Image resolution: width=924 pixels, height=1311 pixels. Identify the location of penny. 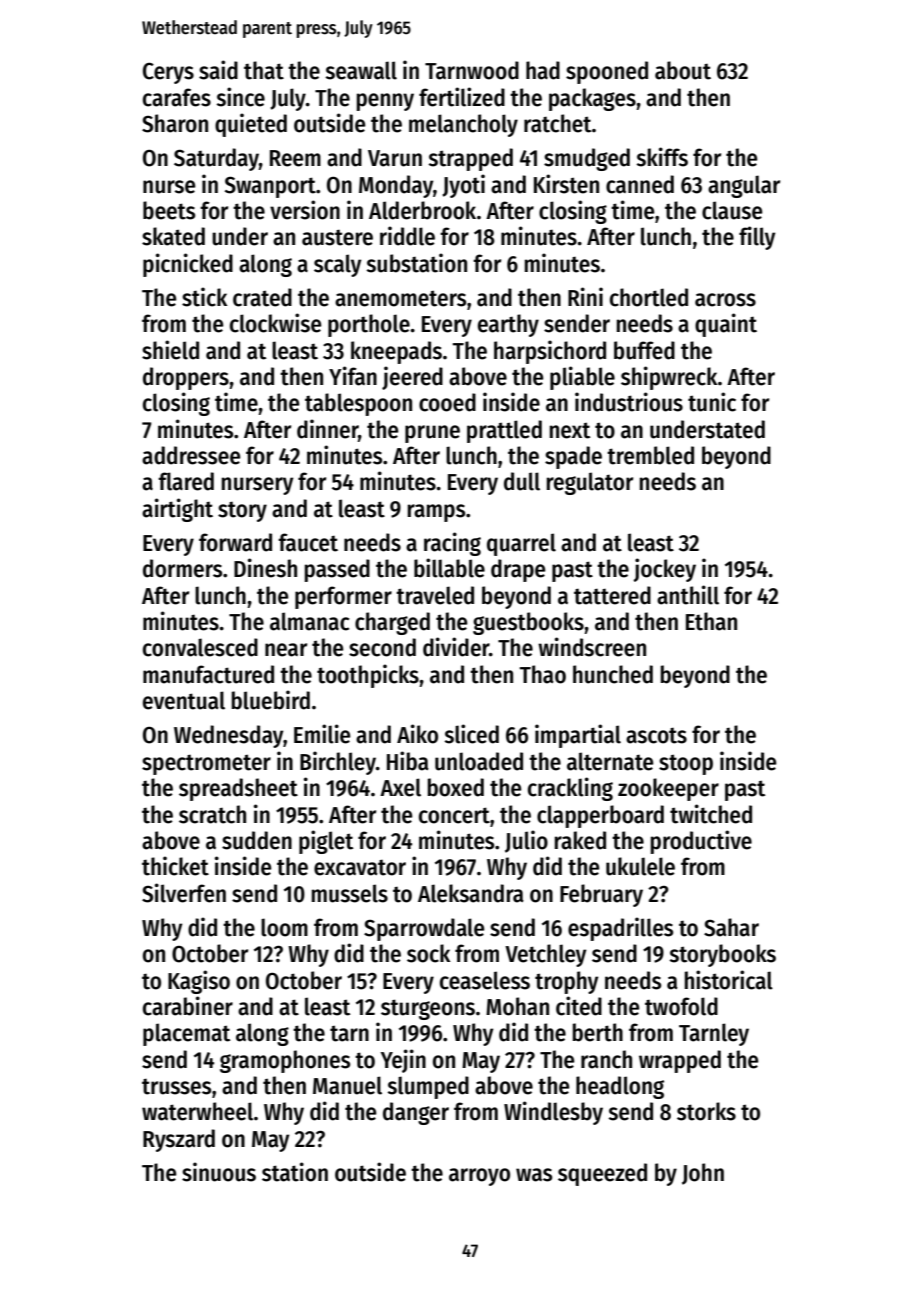
(385, 102).
